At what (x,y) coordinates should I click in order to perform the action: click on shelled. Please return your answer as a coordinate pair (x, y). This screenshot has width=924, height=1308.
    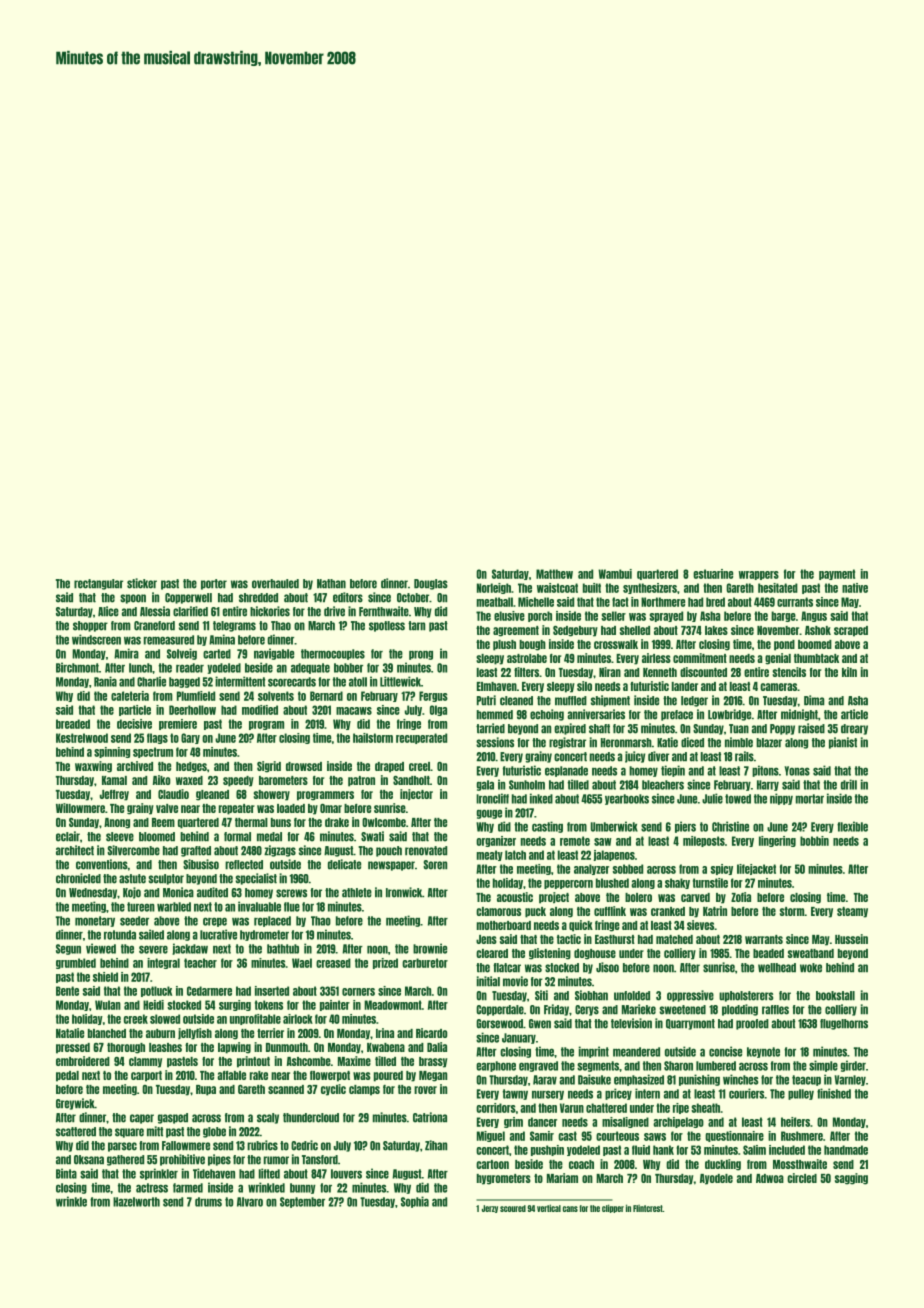
    Looking at the image, I should click on (635, 630).
